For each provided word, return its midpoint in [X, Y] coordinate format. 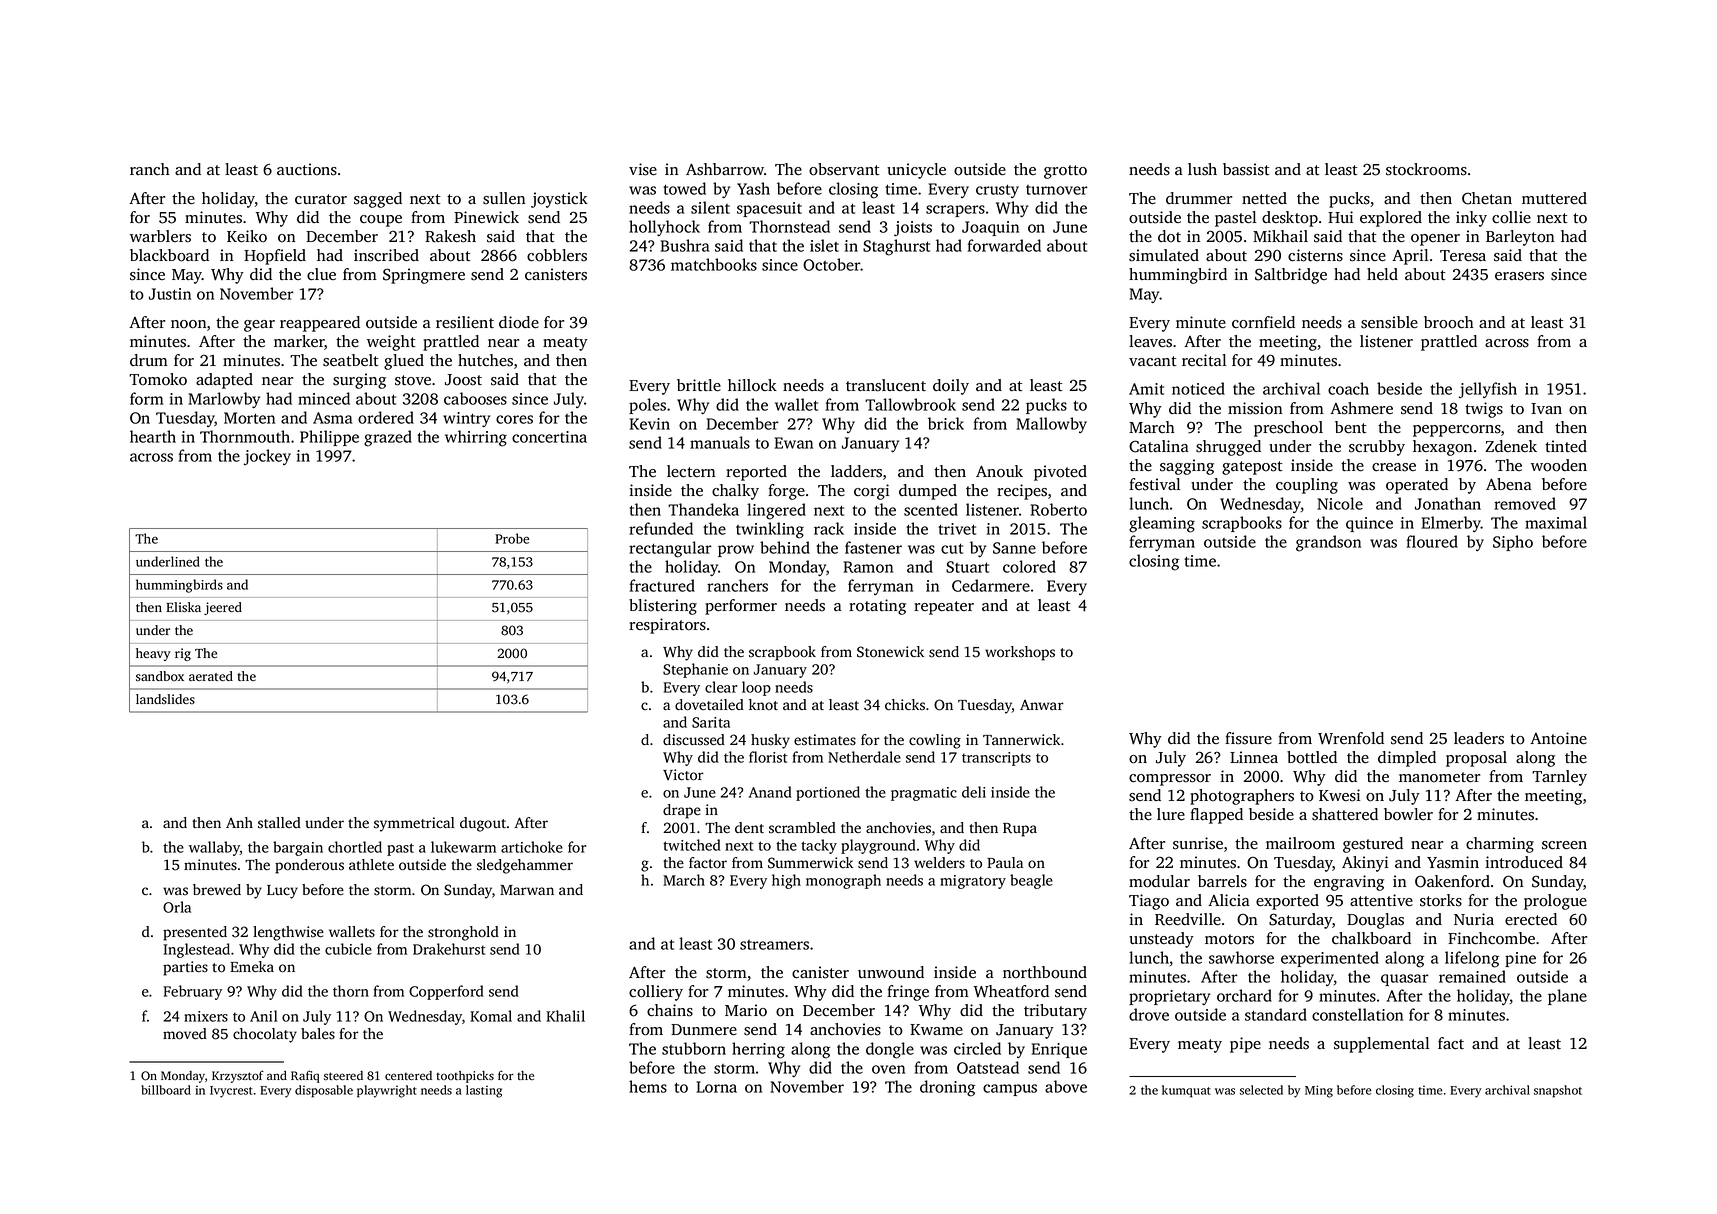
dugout [483, 824]
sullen [504, 198]
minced [324, 398]
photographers [1242, 797]
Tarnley [1559, 778]
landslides [165, 699]
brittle [699, 385]
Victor [683, 775]
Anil [264, 1016]
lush [1202, 169]
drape [682, 811]
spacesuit [769, 209]
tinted [1566, 446]
